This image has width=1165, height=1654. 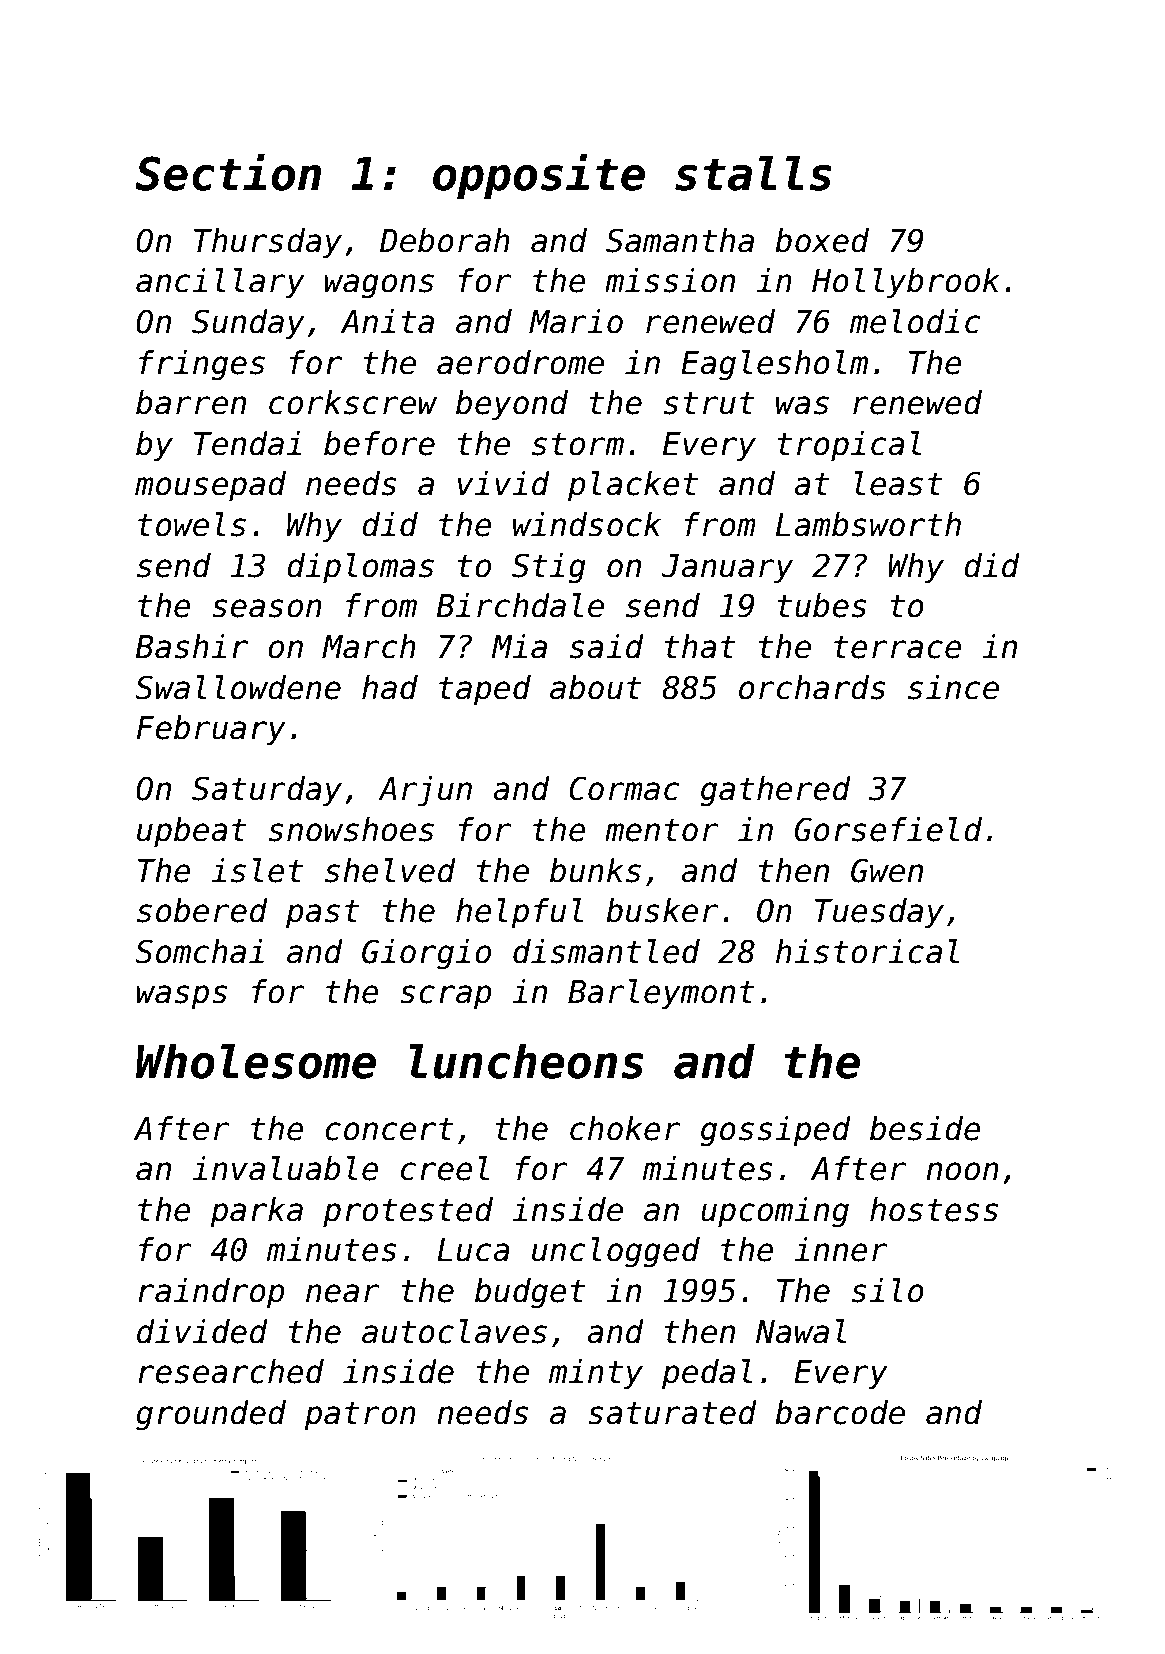 I want to click on Tendai, so click(x=247, y=443).
